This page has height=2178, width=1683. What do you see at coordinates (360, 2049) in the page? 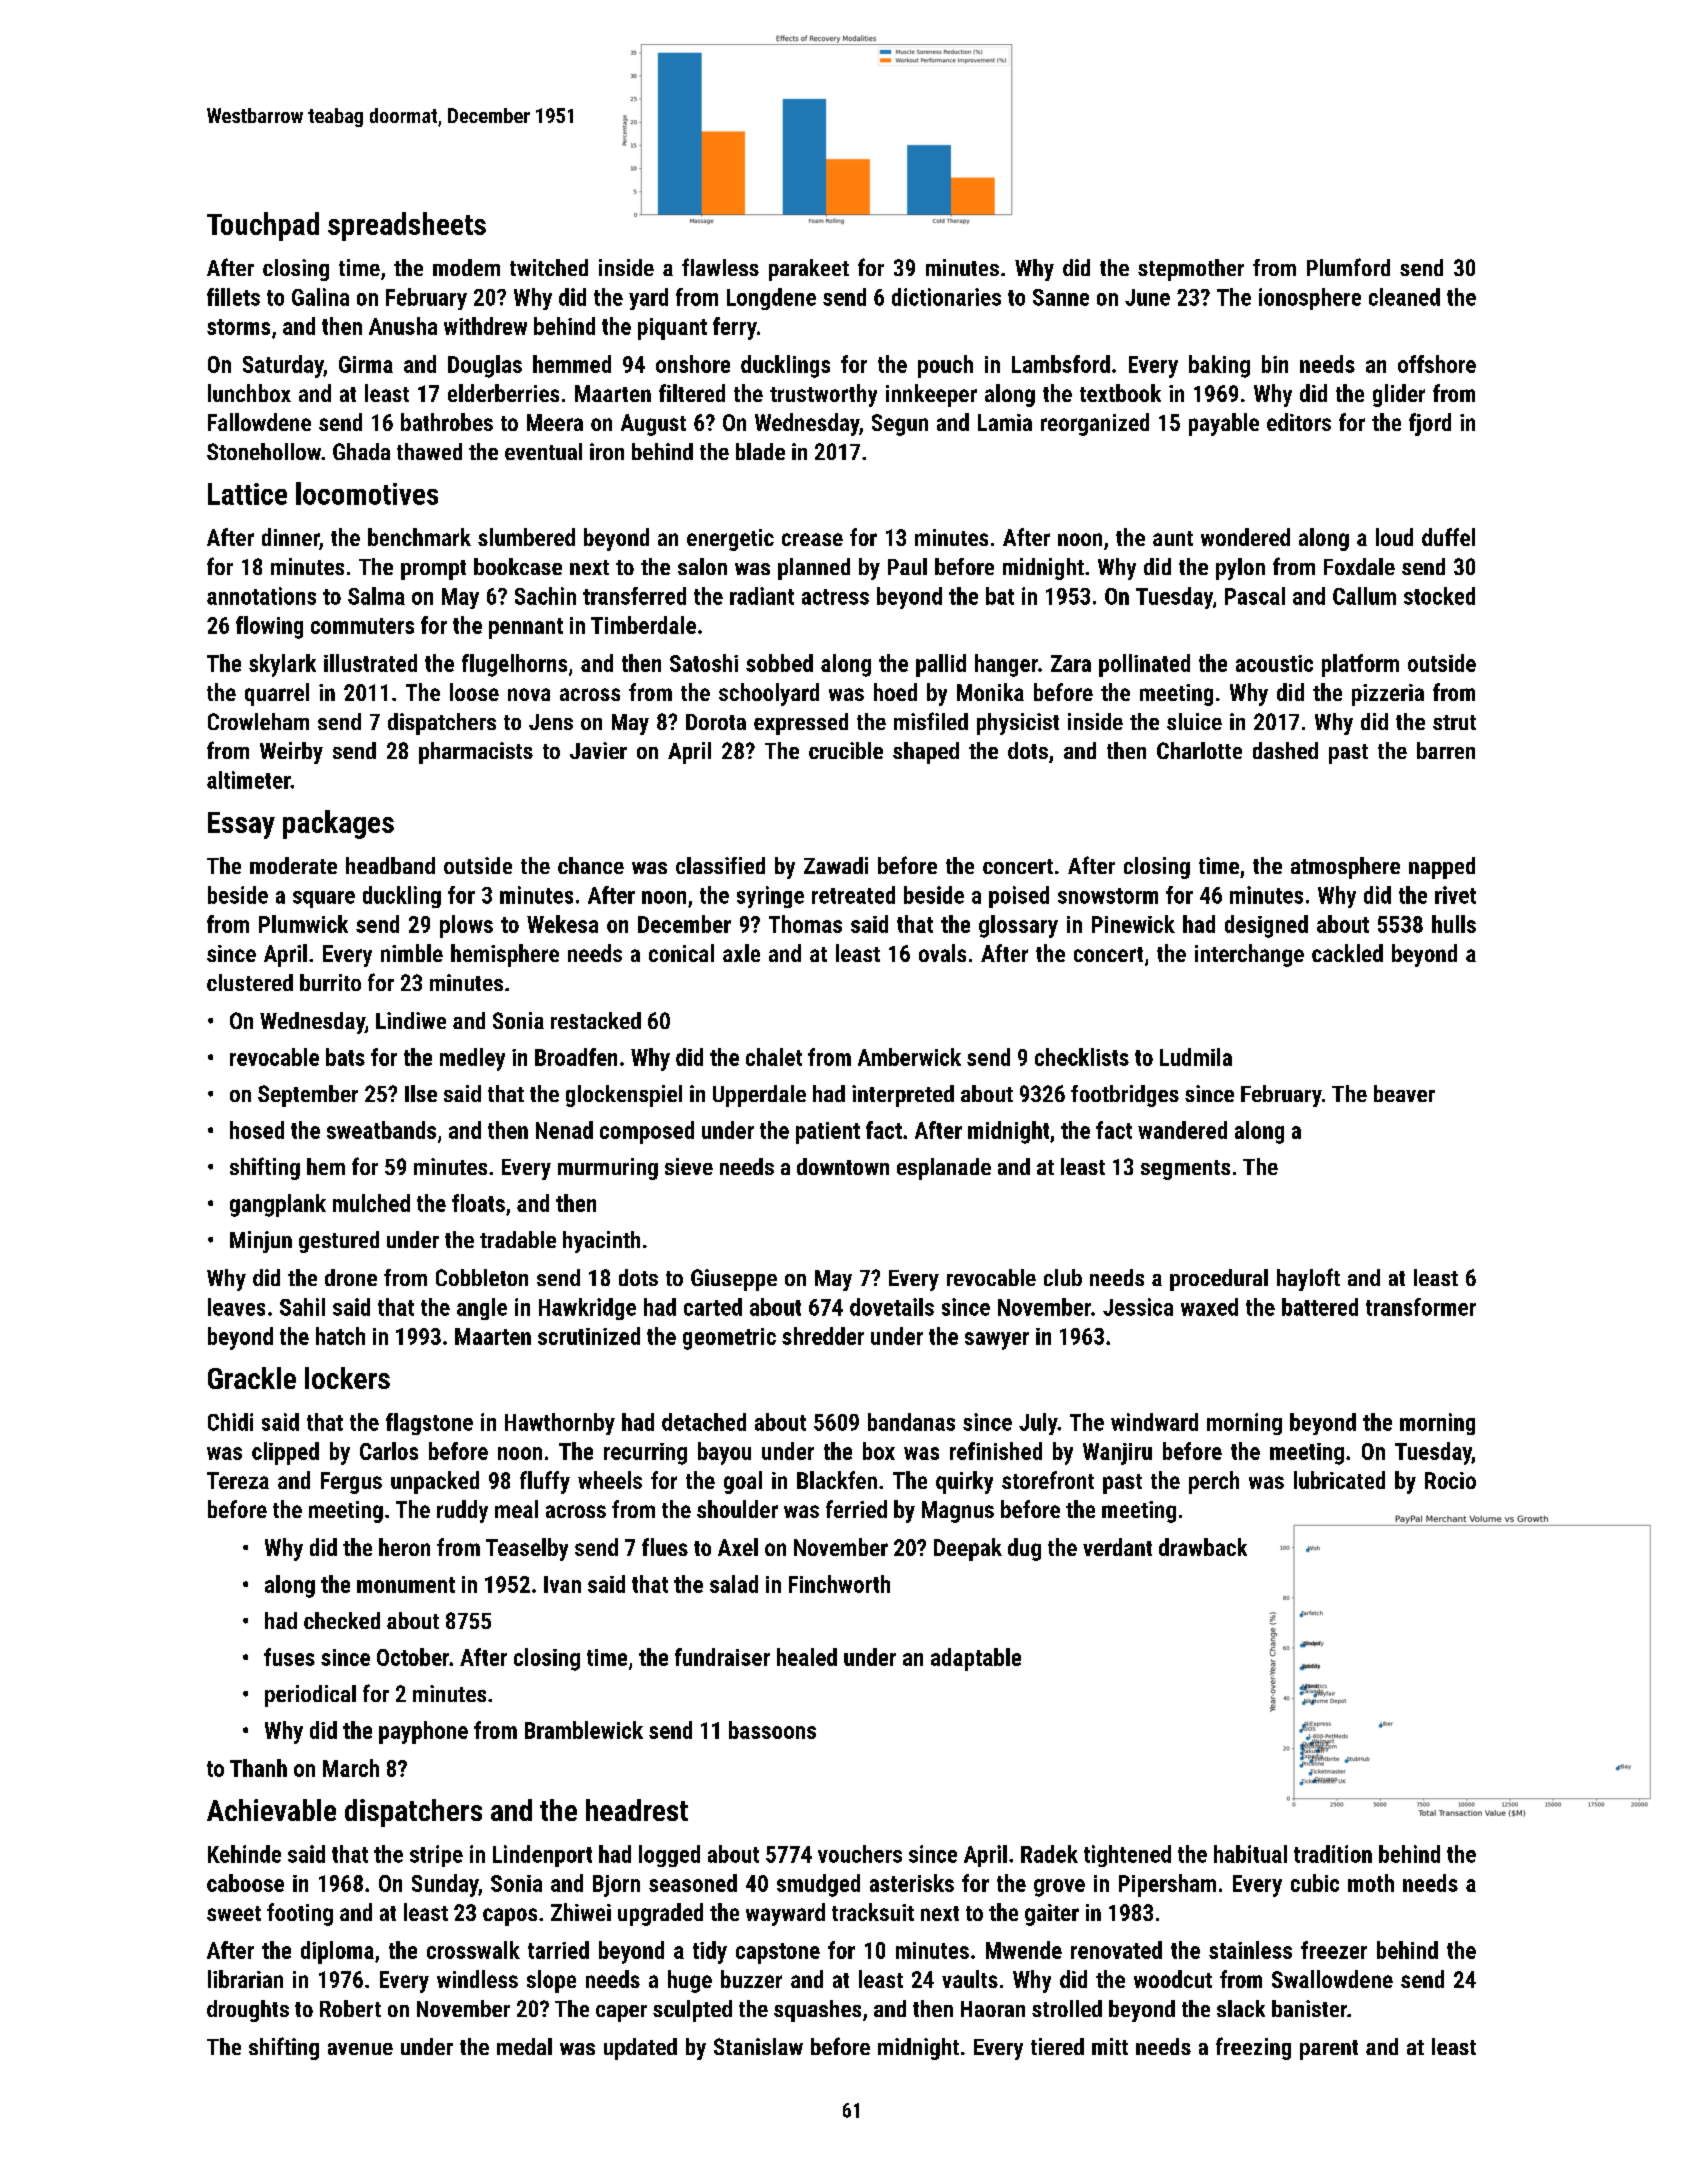
I see `avenue` at bounding box center [360, 2049].
